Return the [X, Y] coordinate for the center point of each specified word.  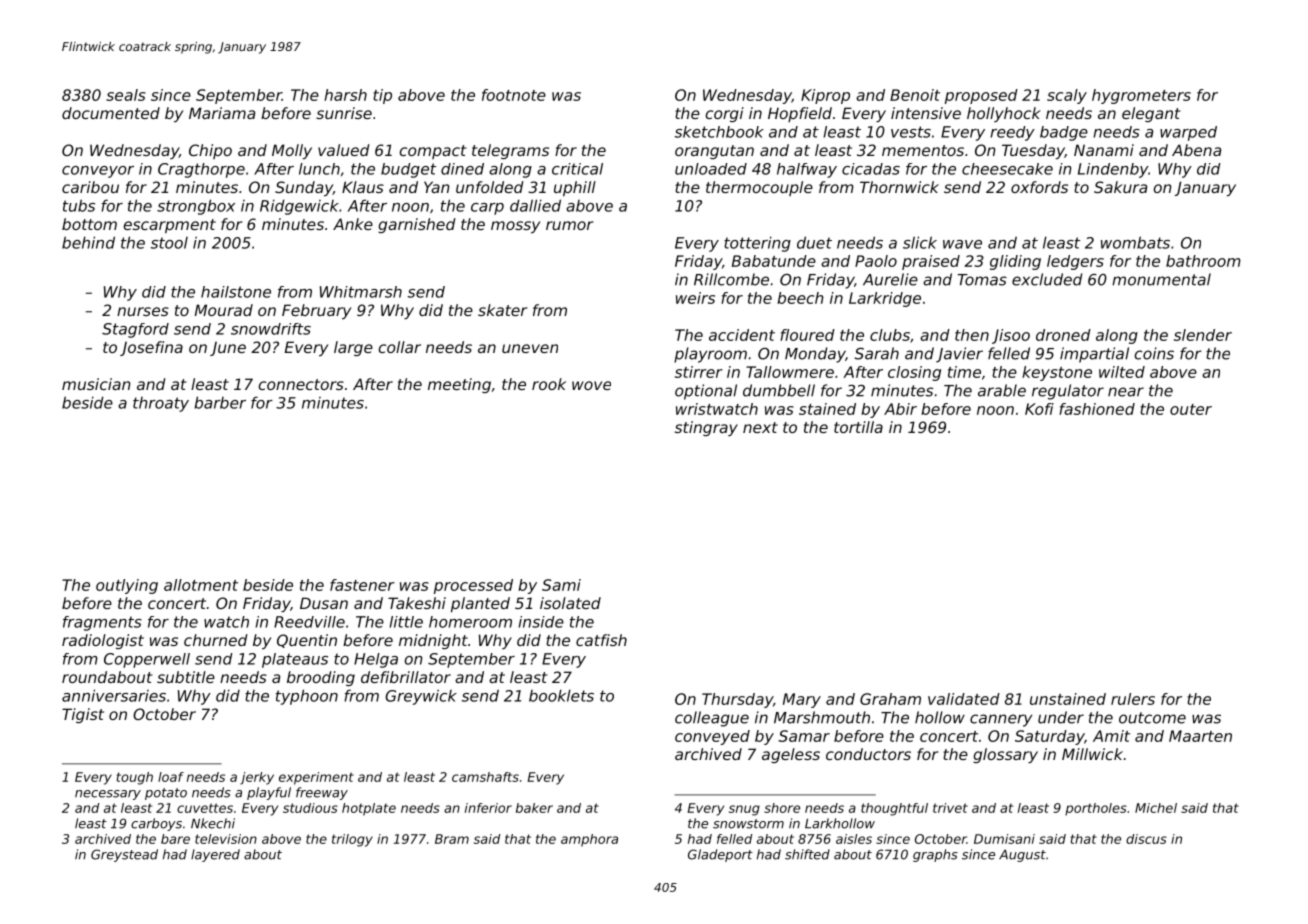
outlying [127, 586]
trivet [950, 808]
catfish [601, 640]
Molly [292, 151]
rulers [1133, 699]
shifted [807, 854]
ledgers [1075, 262]
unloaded [711, 169]
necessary [108, 795]
